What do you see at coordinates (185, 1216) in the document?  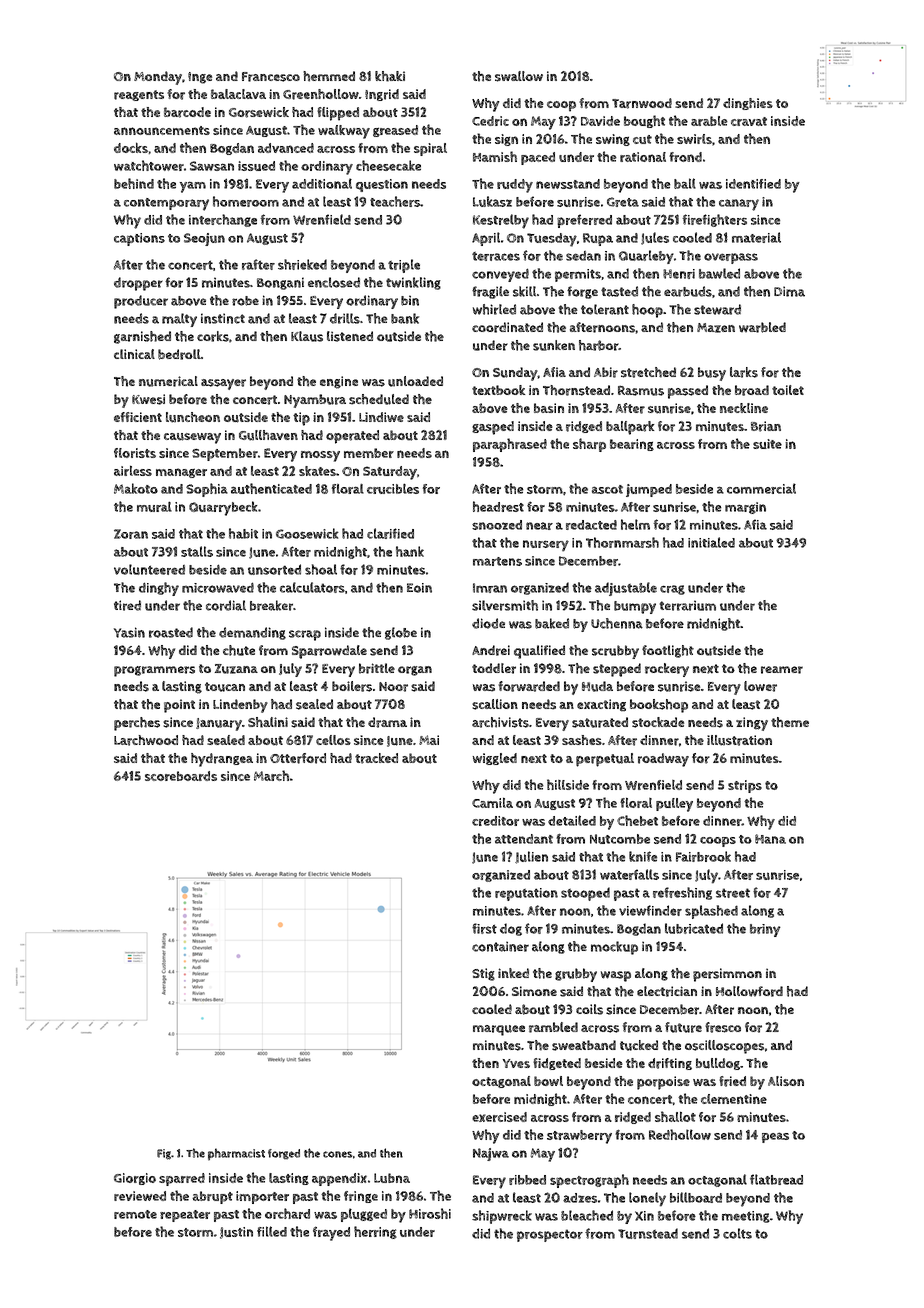 I see `repeater` at bounding box center [185, 1216].
